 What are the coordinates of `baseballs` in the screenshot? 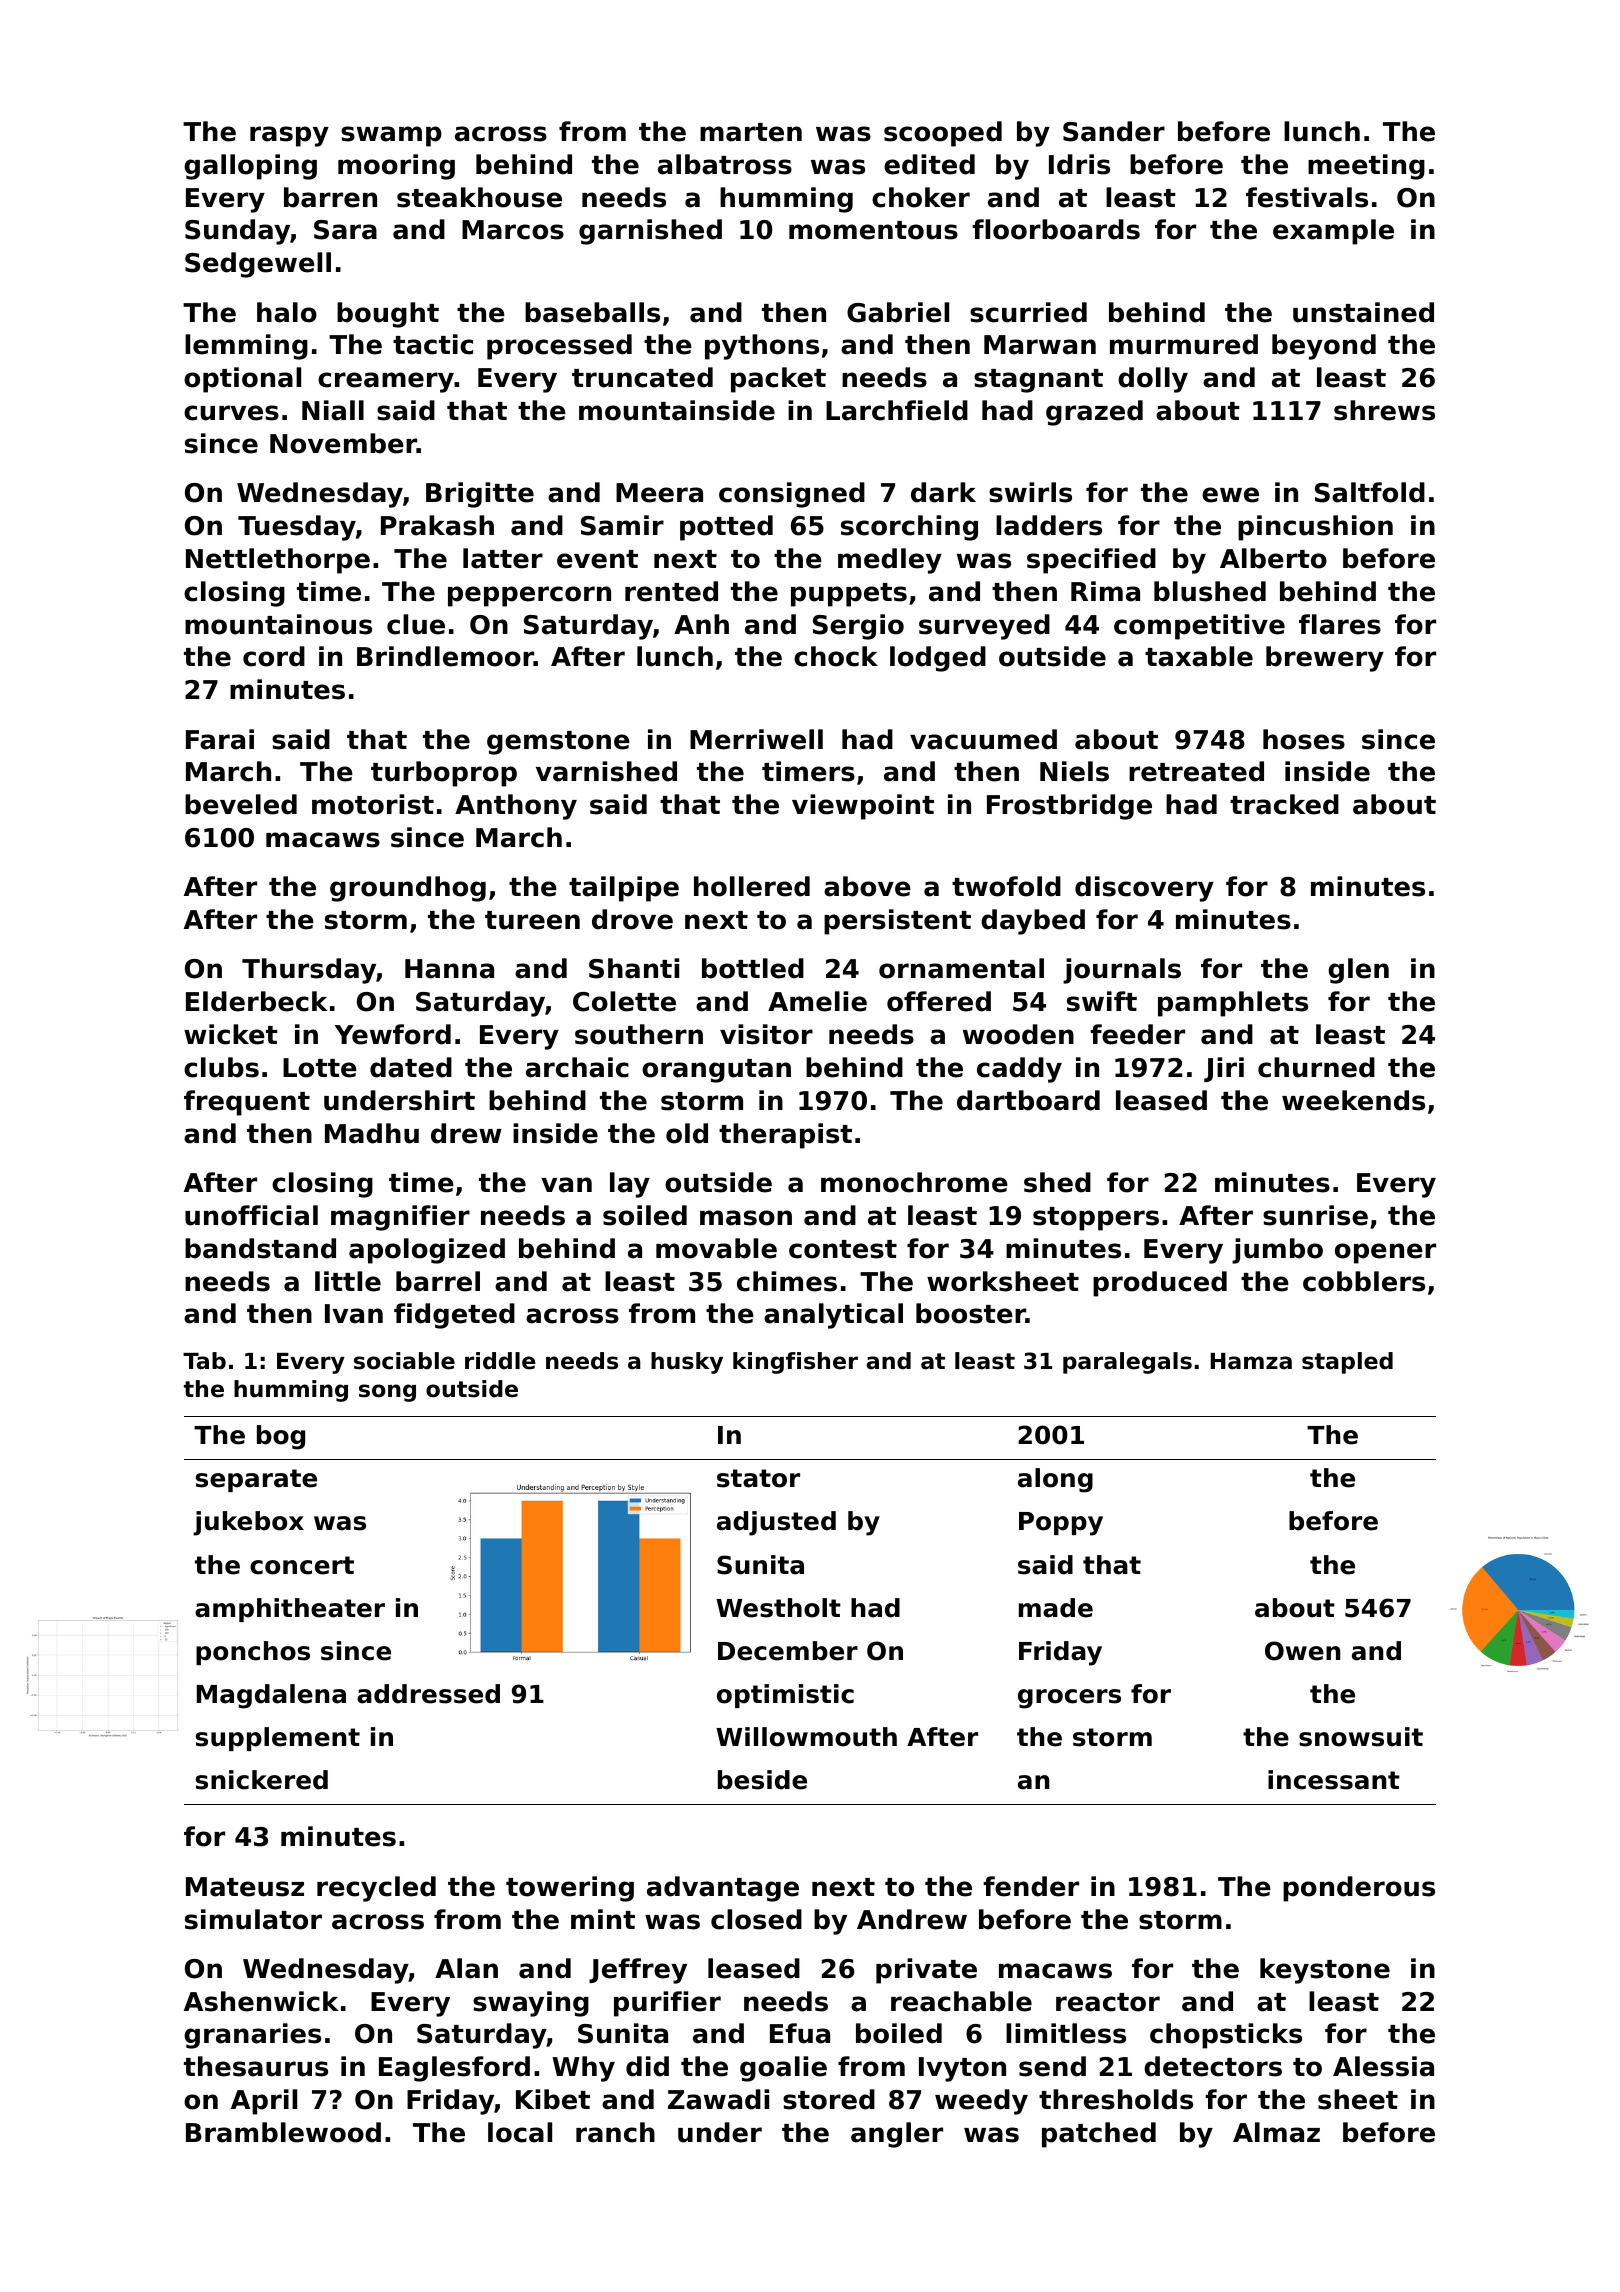 It's located at (592, 312).
